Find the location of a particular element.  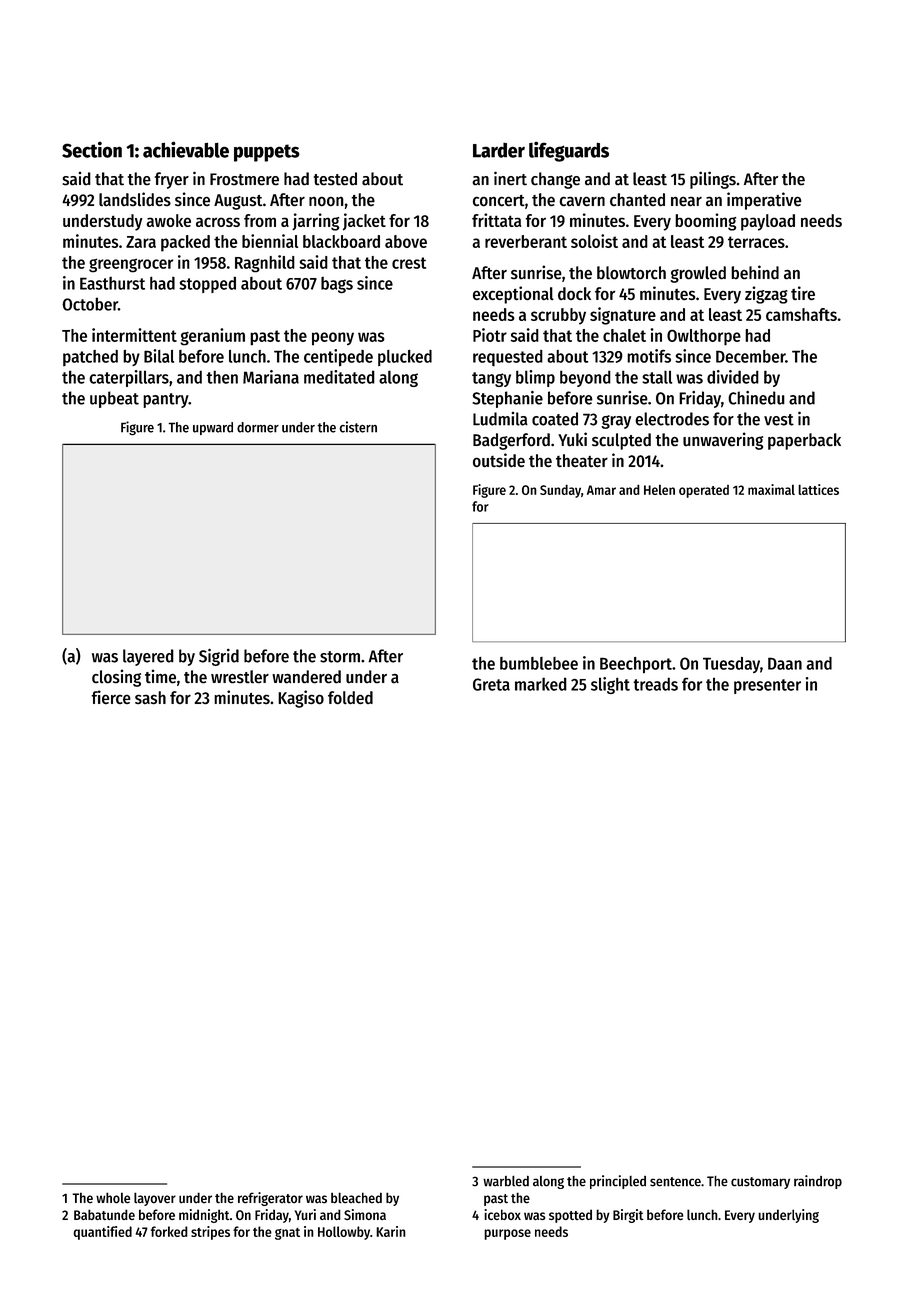

Tuesday is located at coordinates (731, 665).
